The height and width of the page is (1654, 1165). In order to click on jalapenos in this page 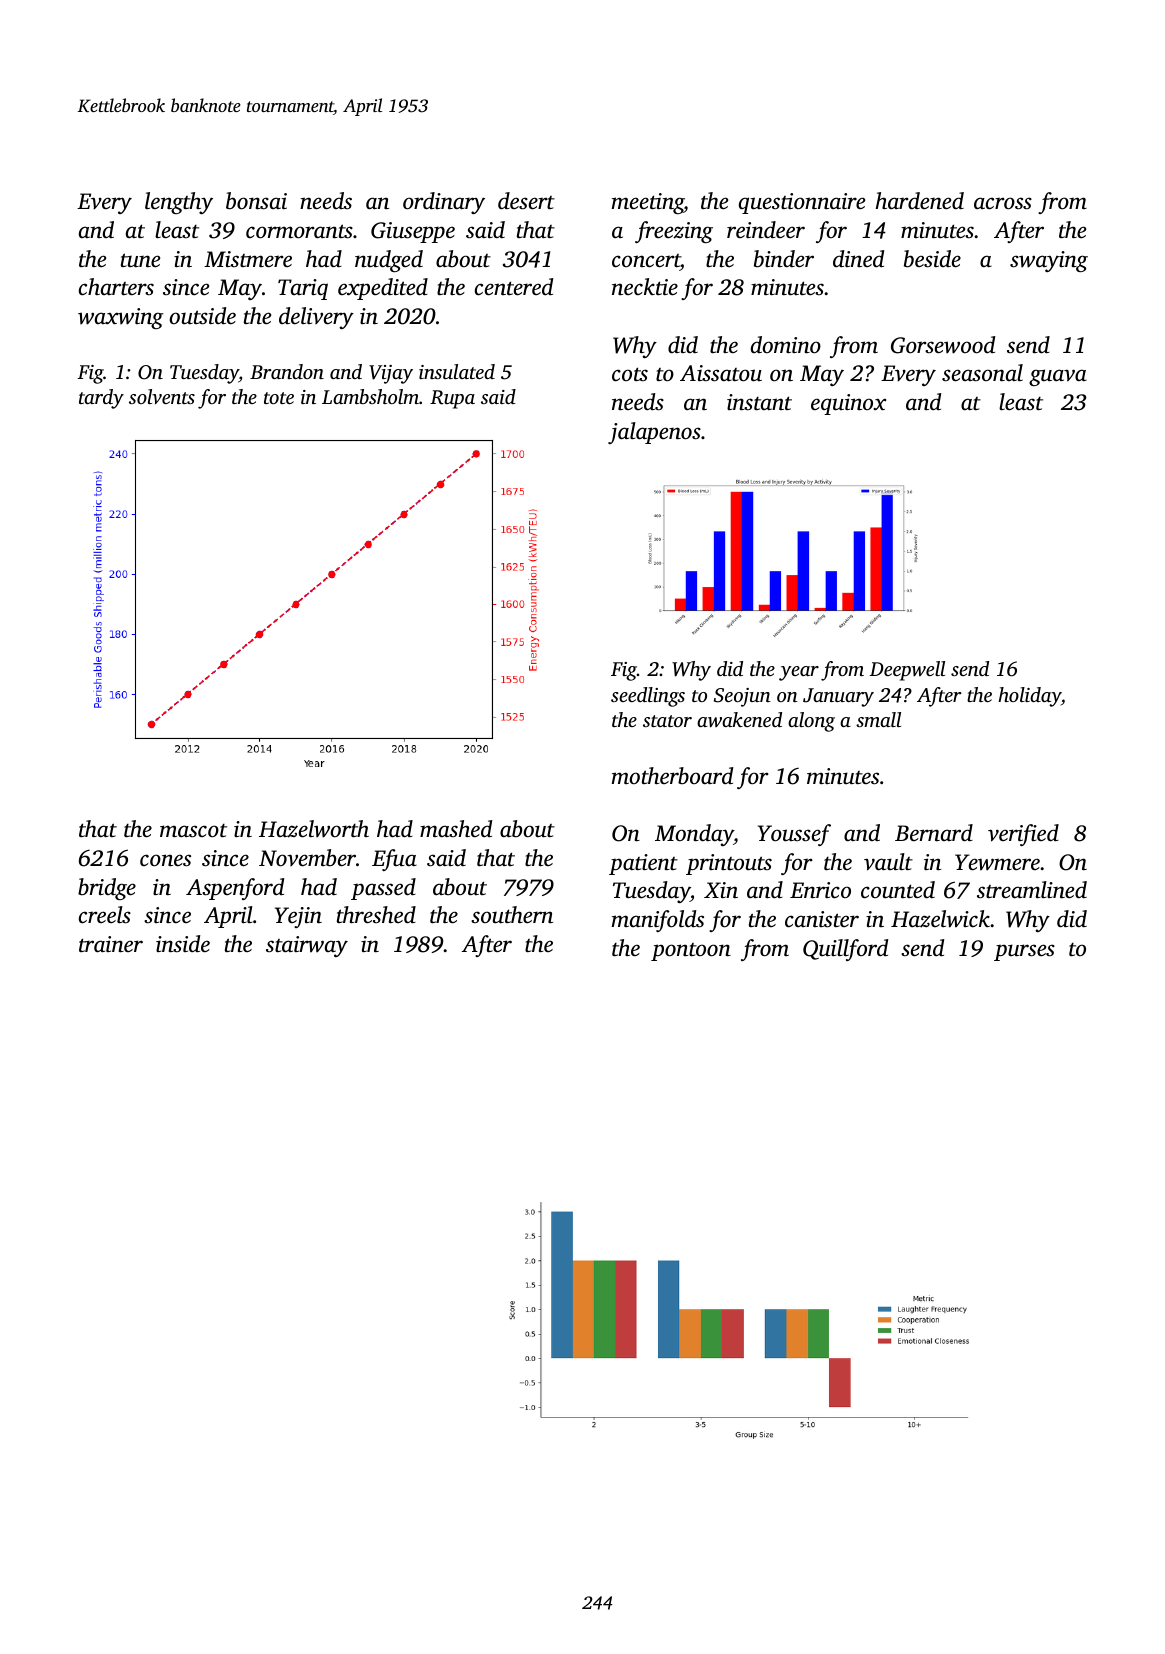, I will do `click(654, 433)`.
